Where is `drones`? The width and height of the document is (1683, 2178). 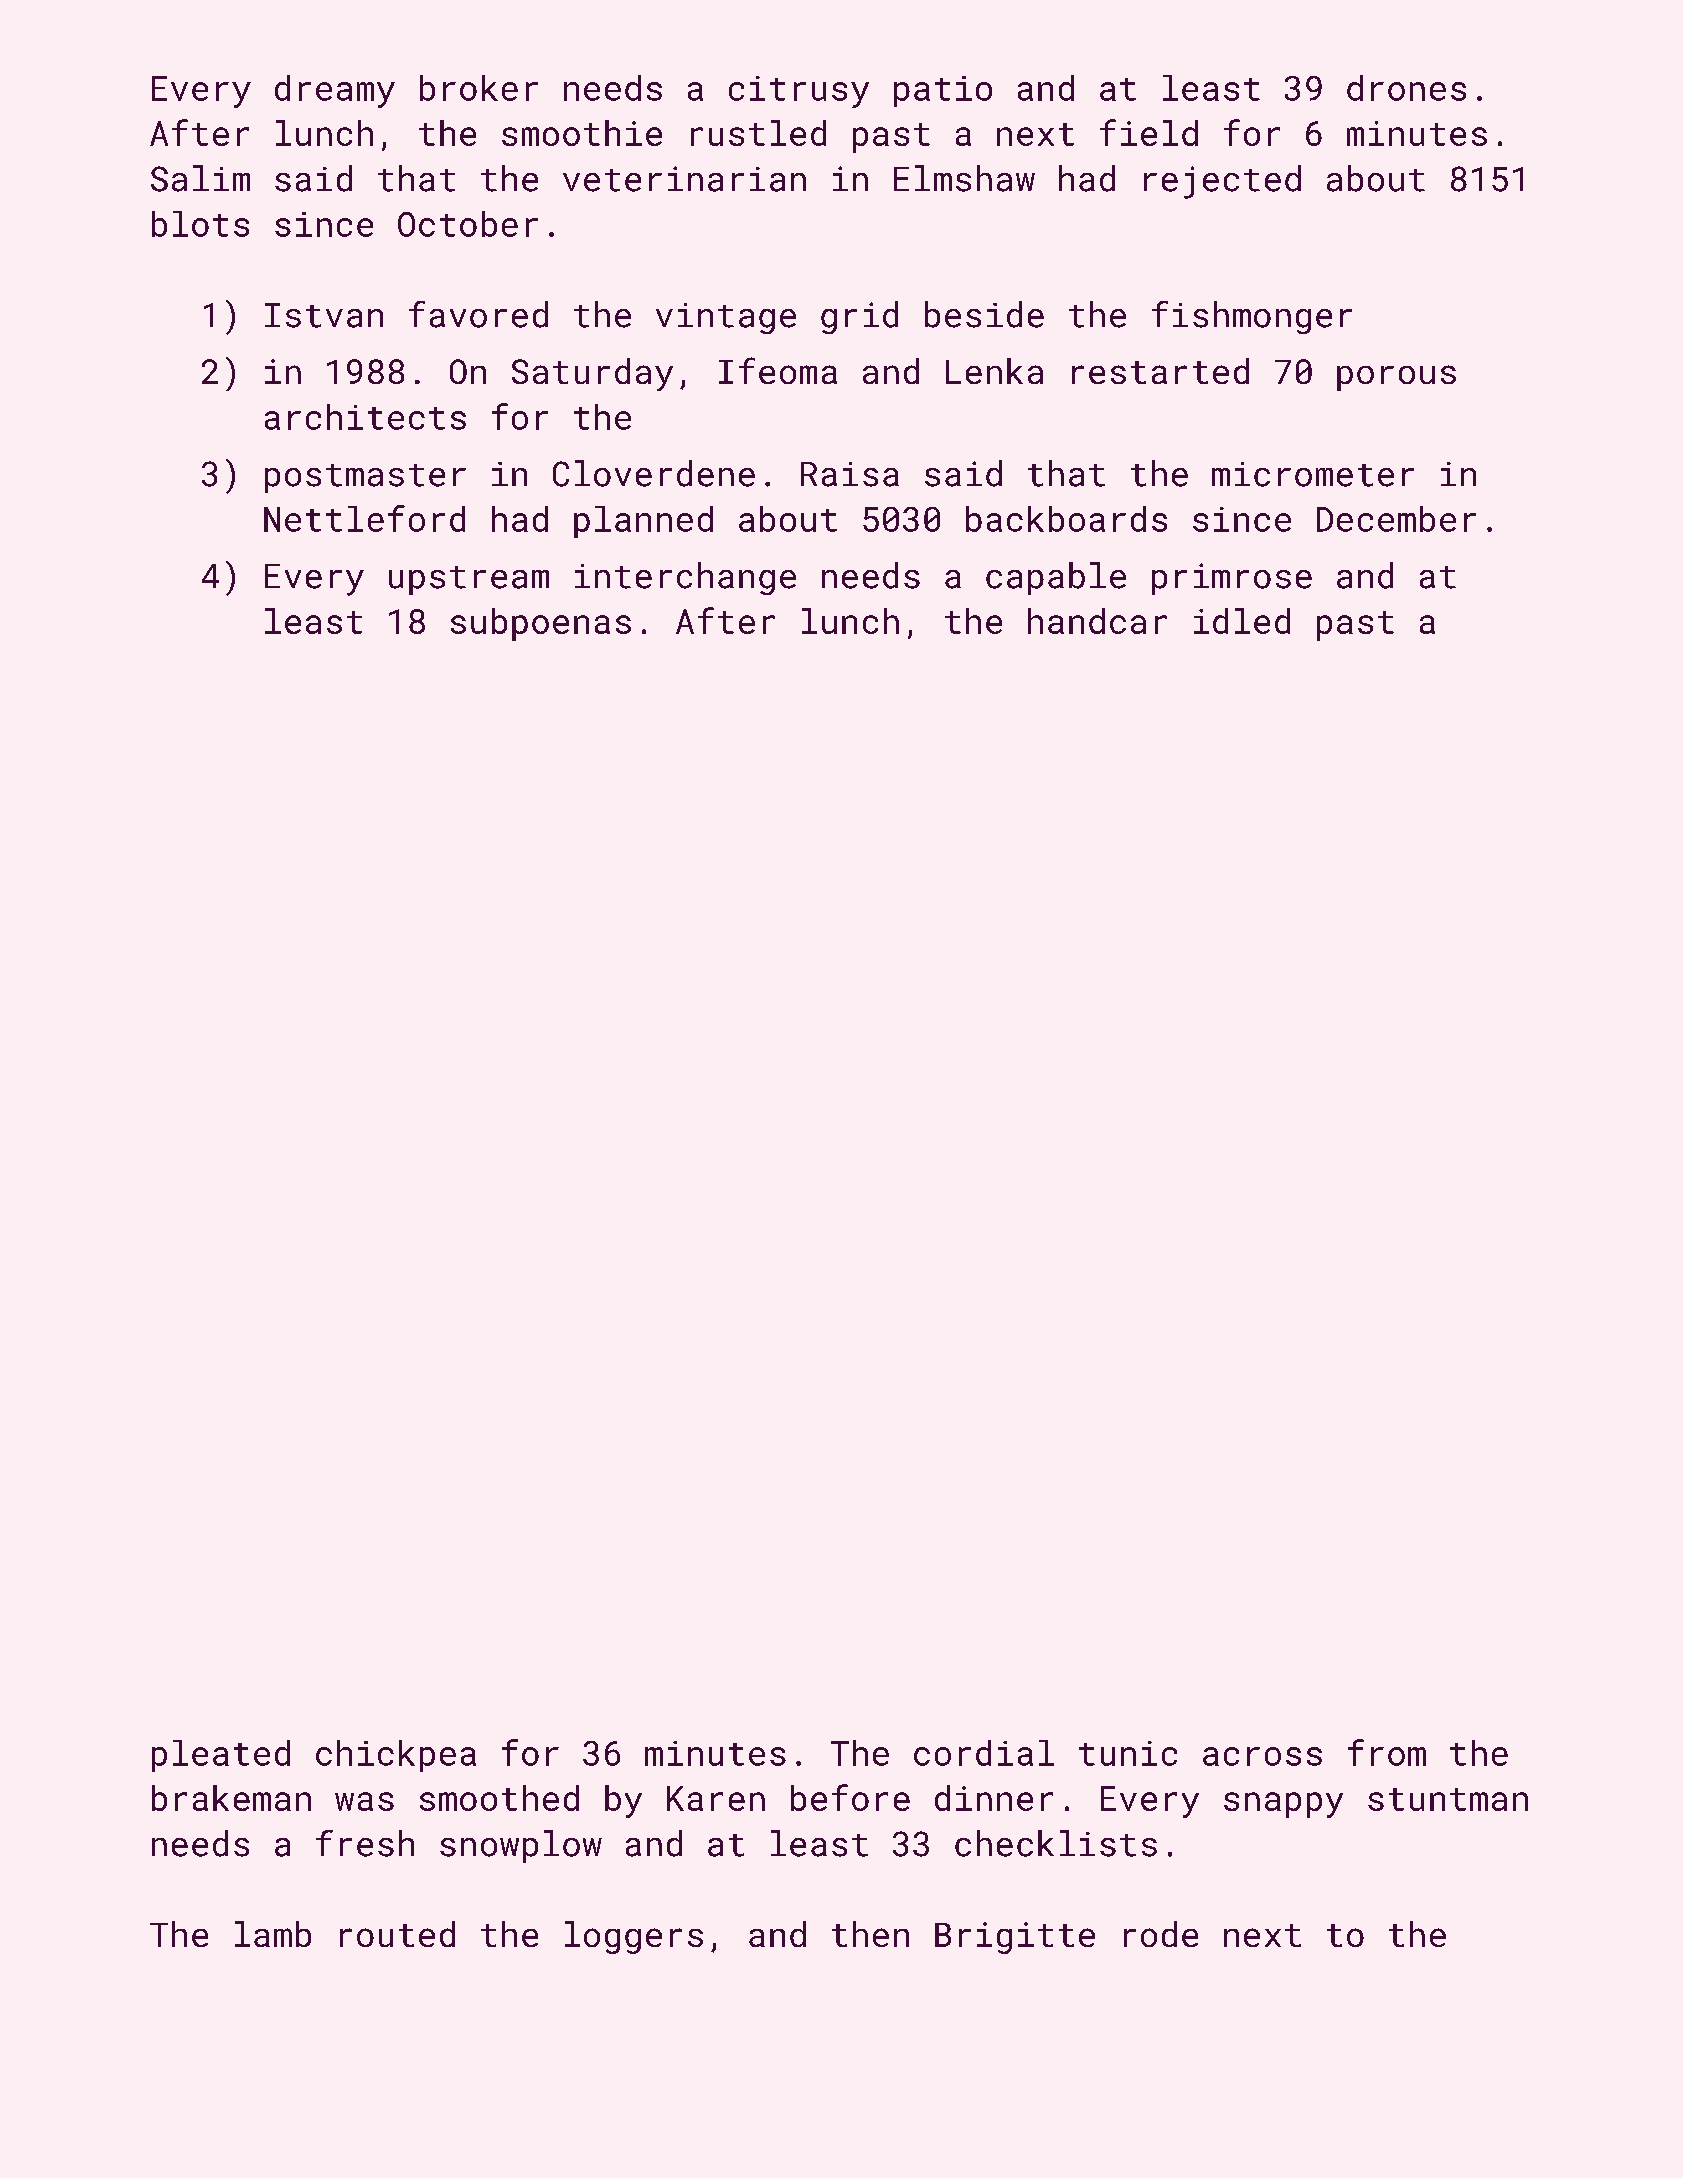 drones is located at coordinates (1406, 88).
